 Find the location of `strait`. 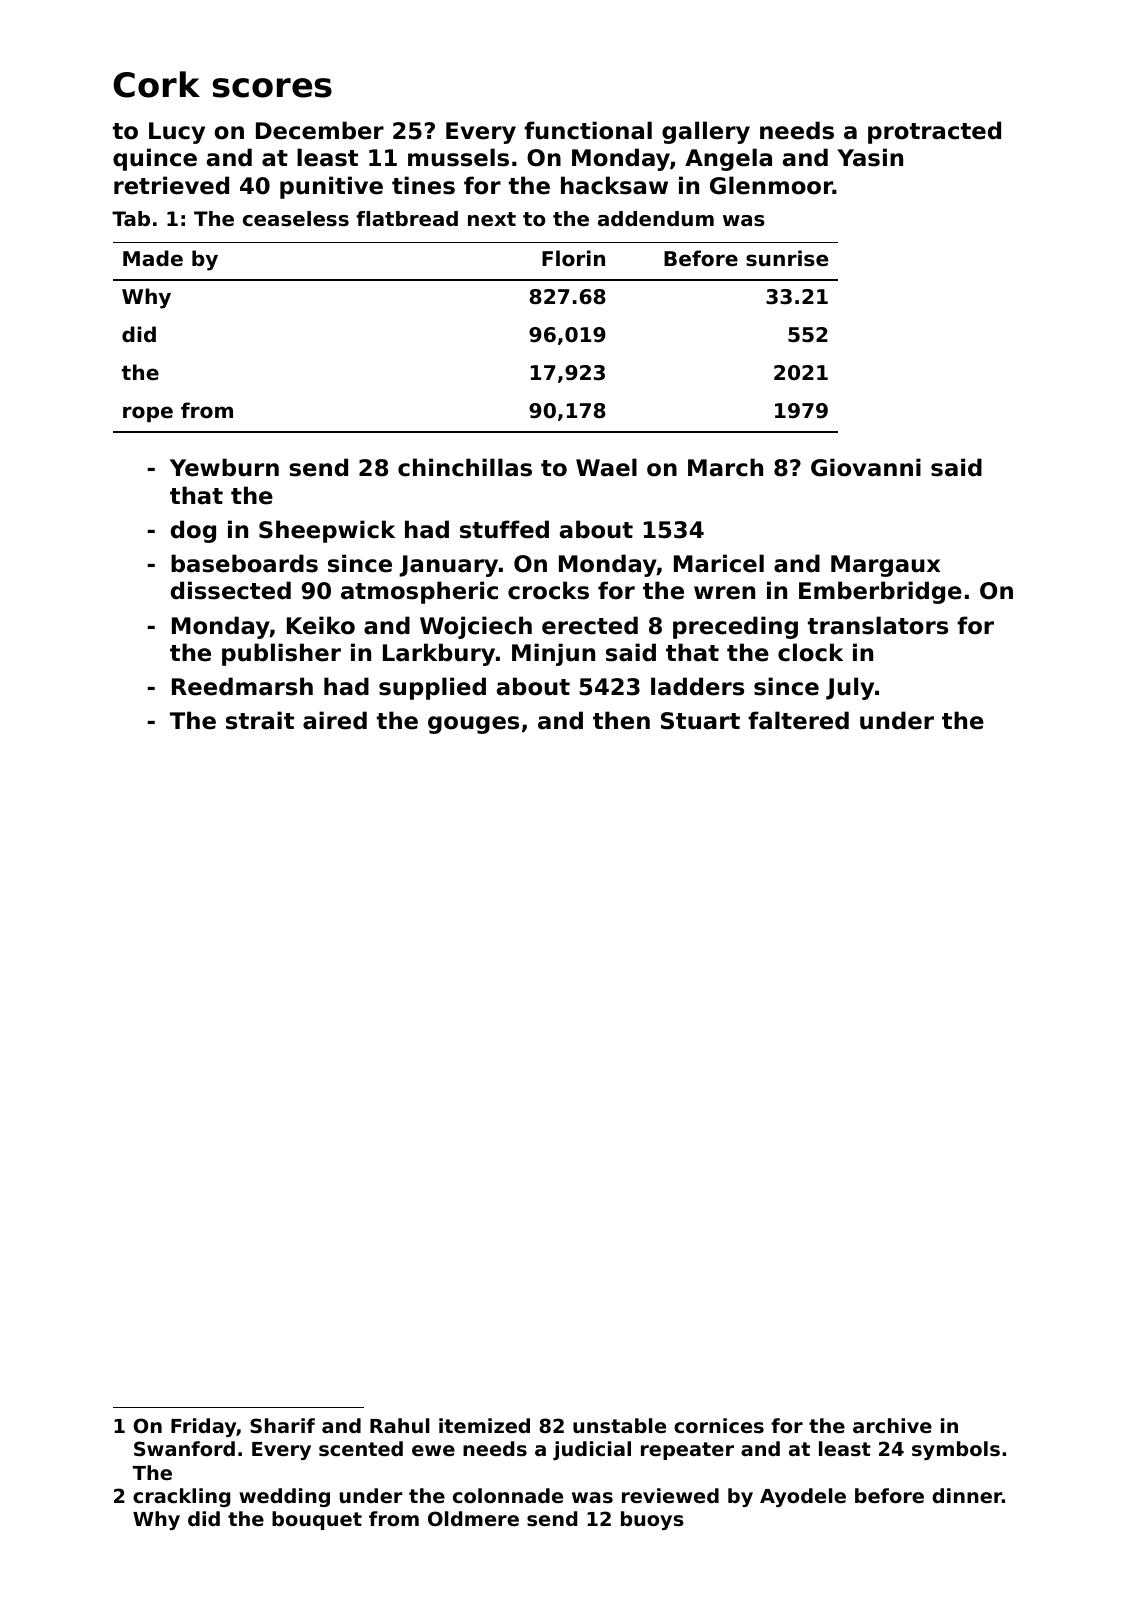

strait is located at coordinates (260, 720).
